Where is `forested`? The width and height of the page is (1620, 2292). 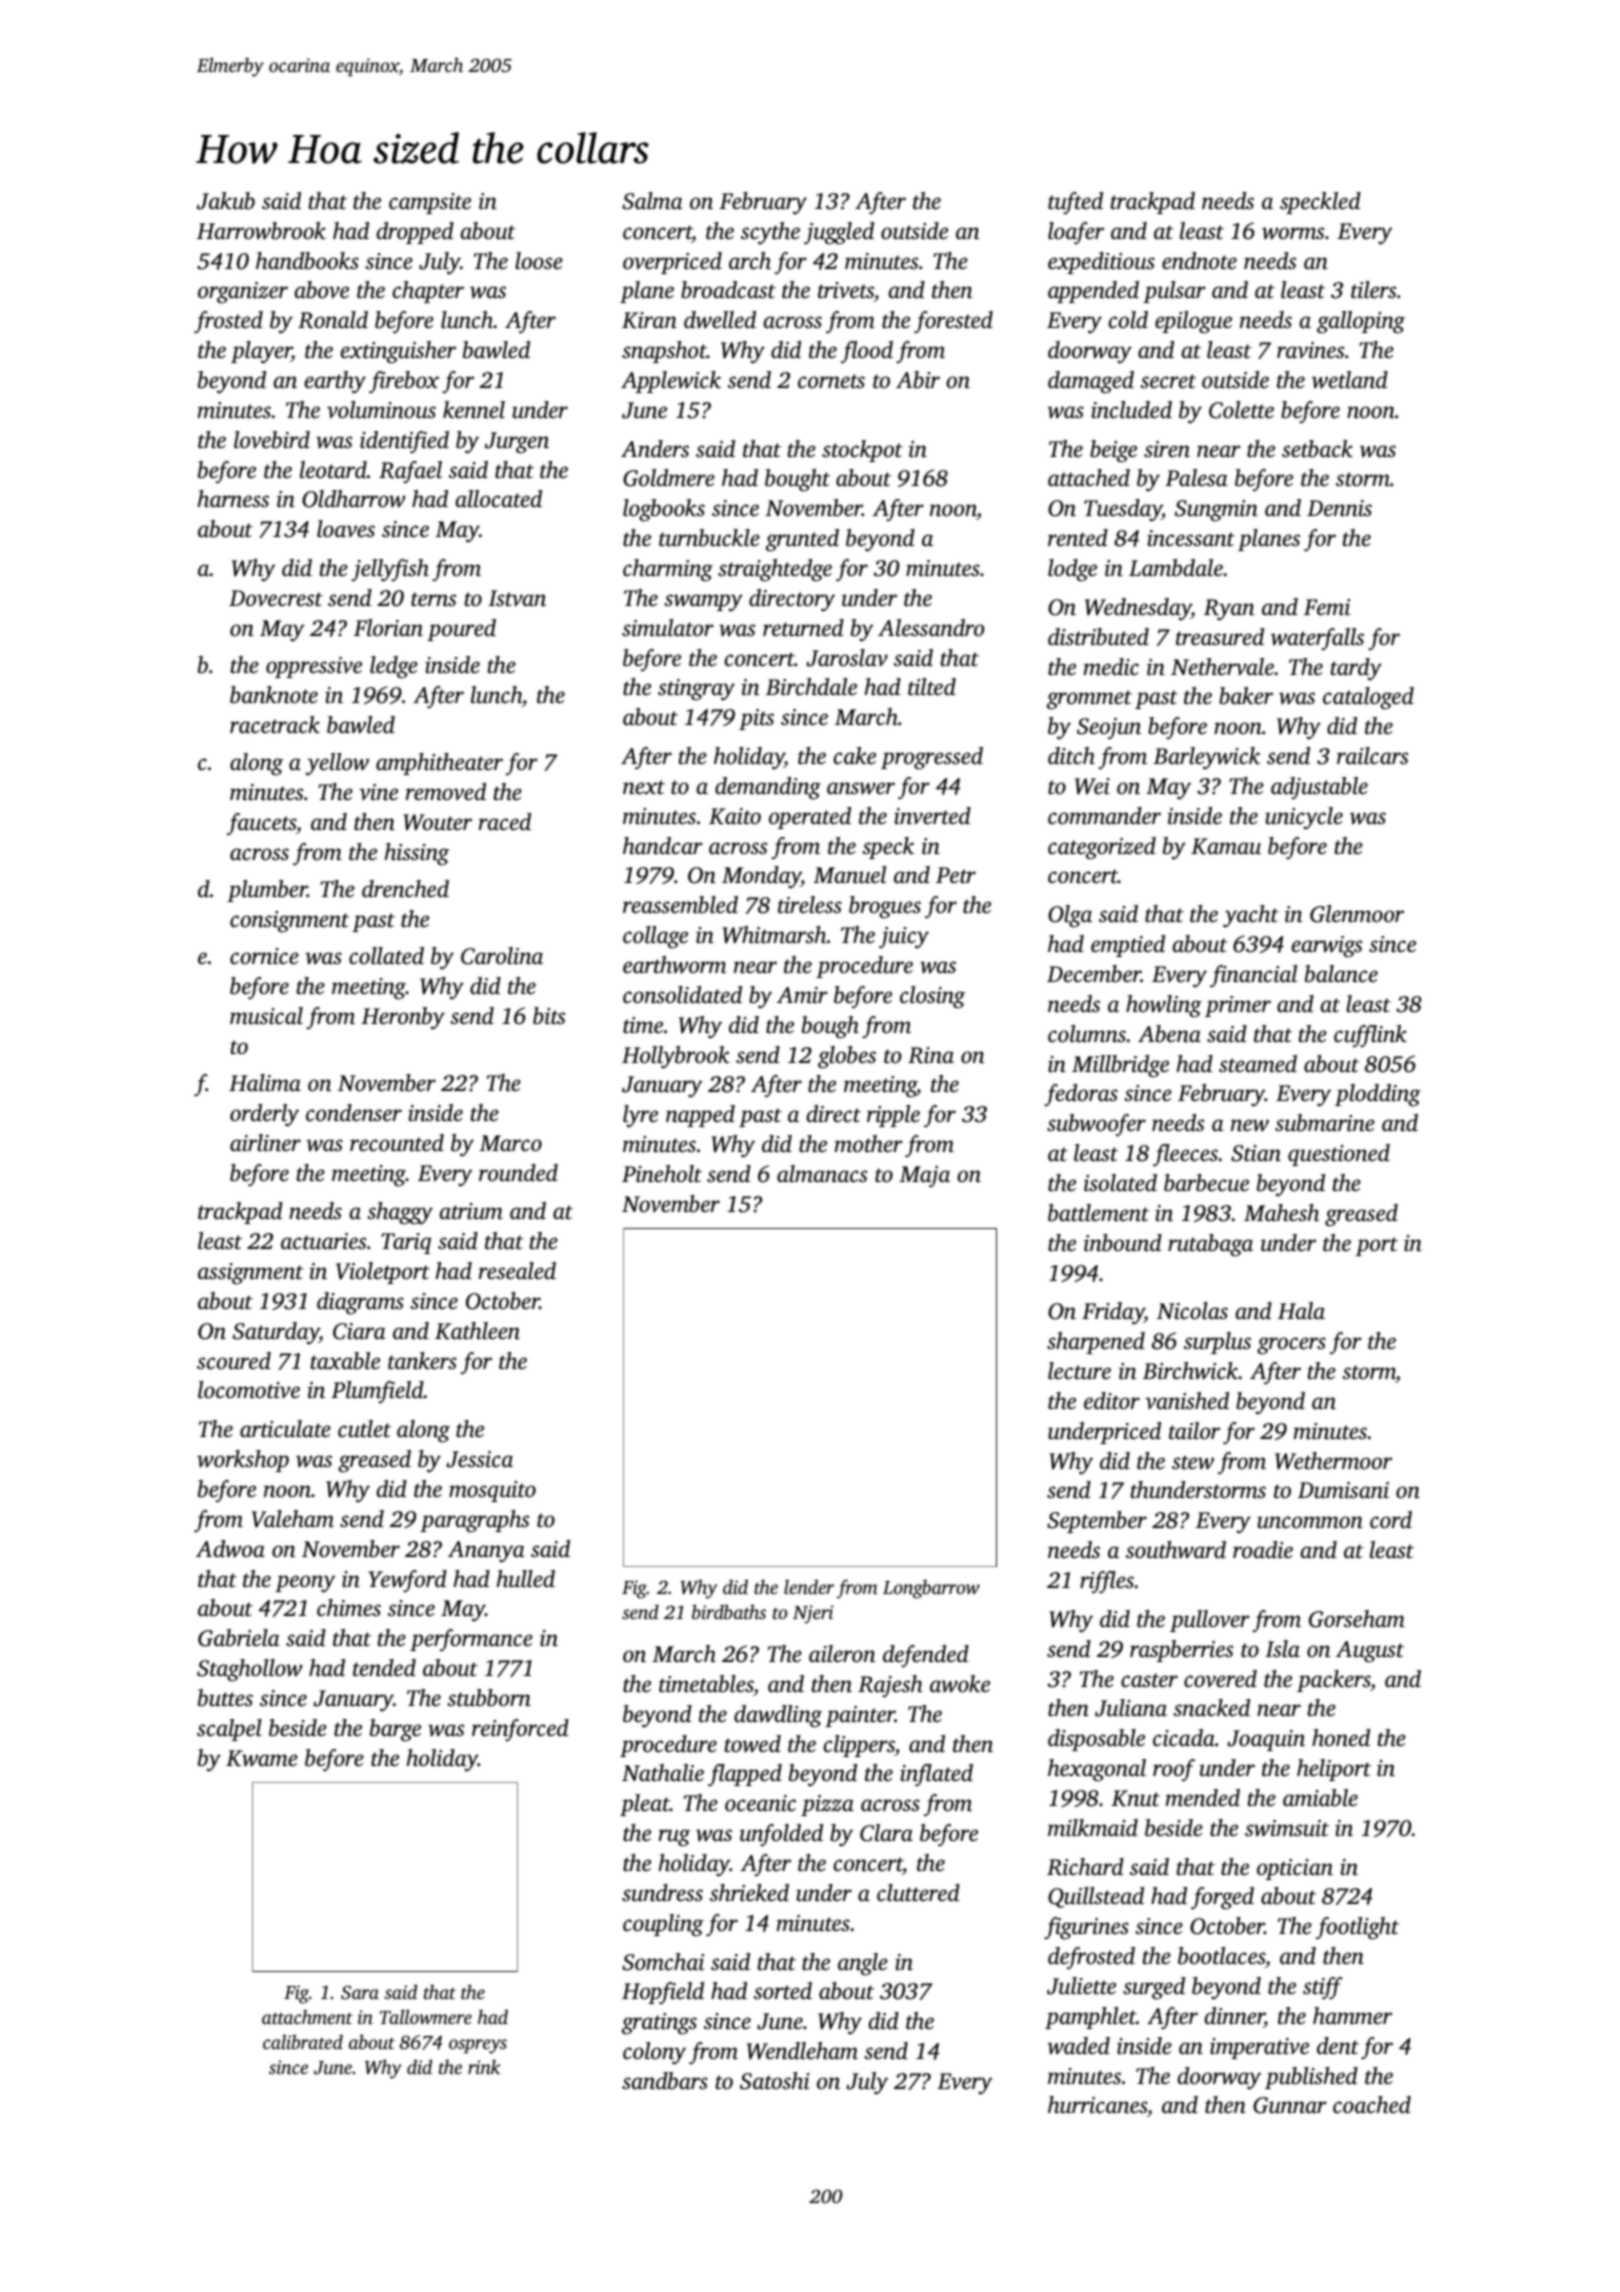
forested is located at coordinates (953, 322).
